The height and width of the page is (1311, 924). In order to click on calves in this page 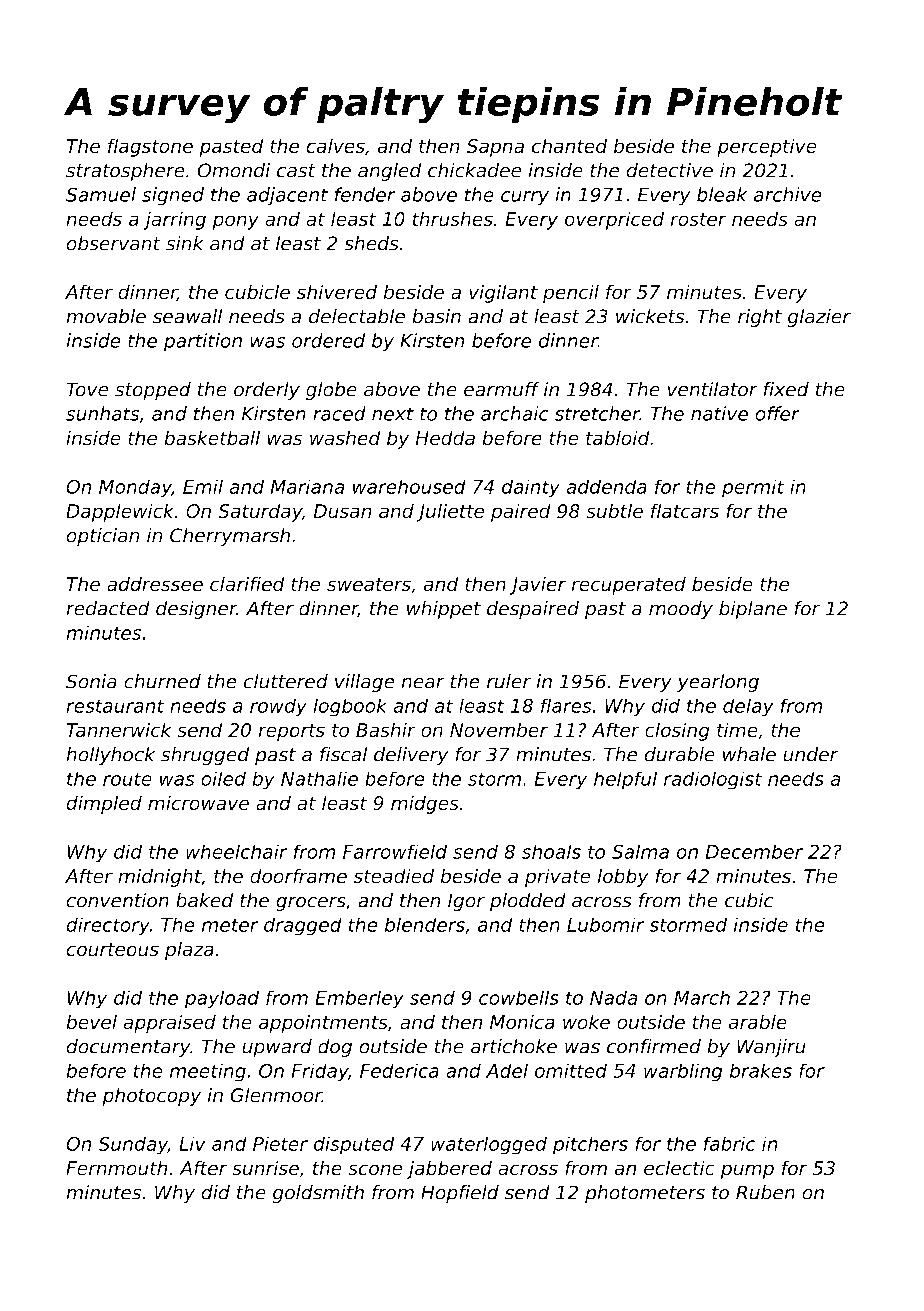, I will do `click(335, 146)`.
